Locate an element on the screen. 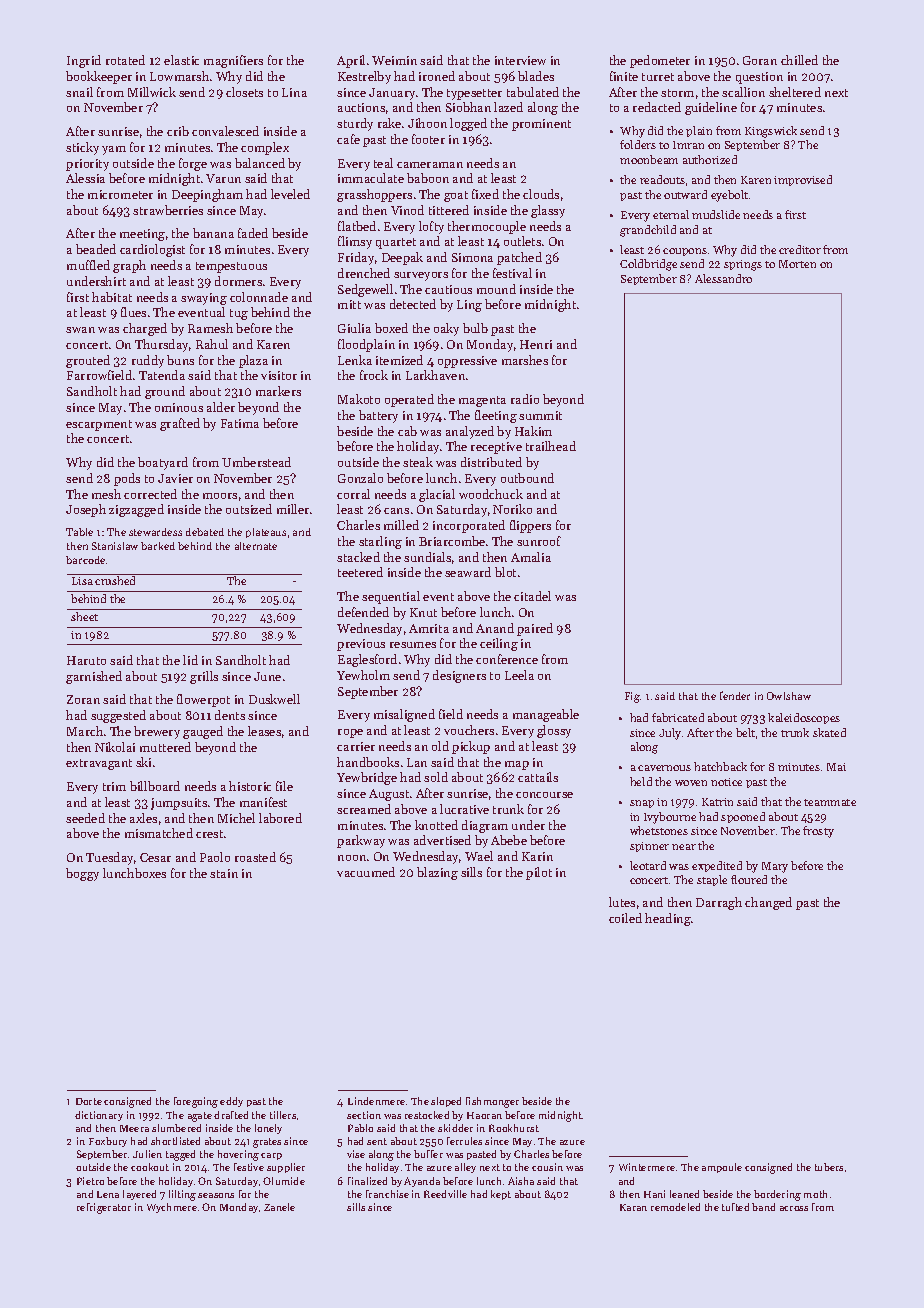 This screenshot has height=1308, width=924. franchise is located at coordinates (387, 1194).
